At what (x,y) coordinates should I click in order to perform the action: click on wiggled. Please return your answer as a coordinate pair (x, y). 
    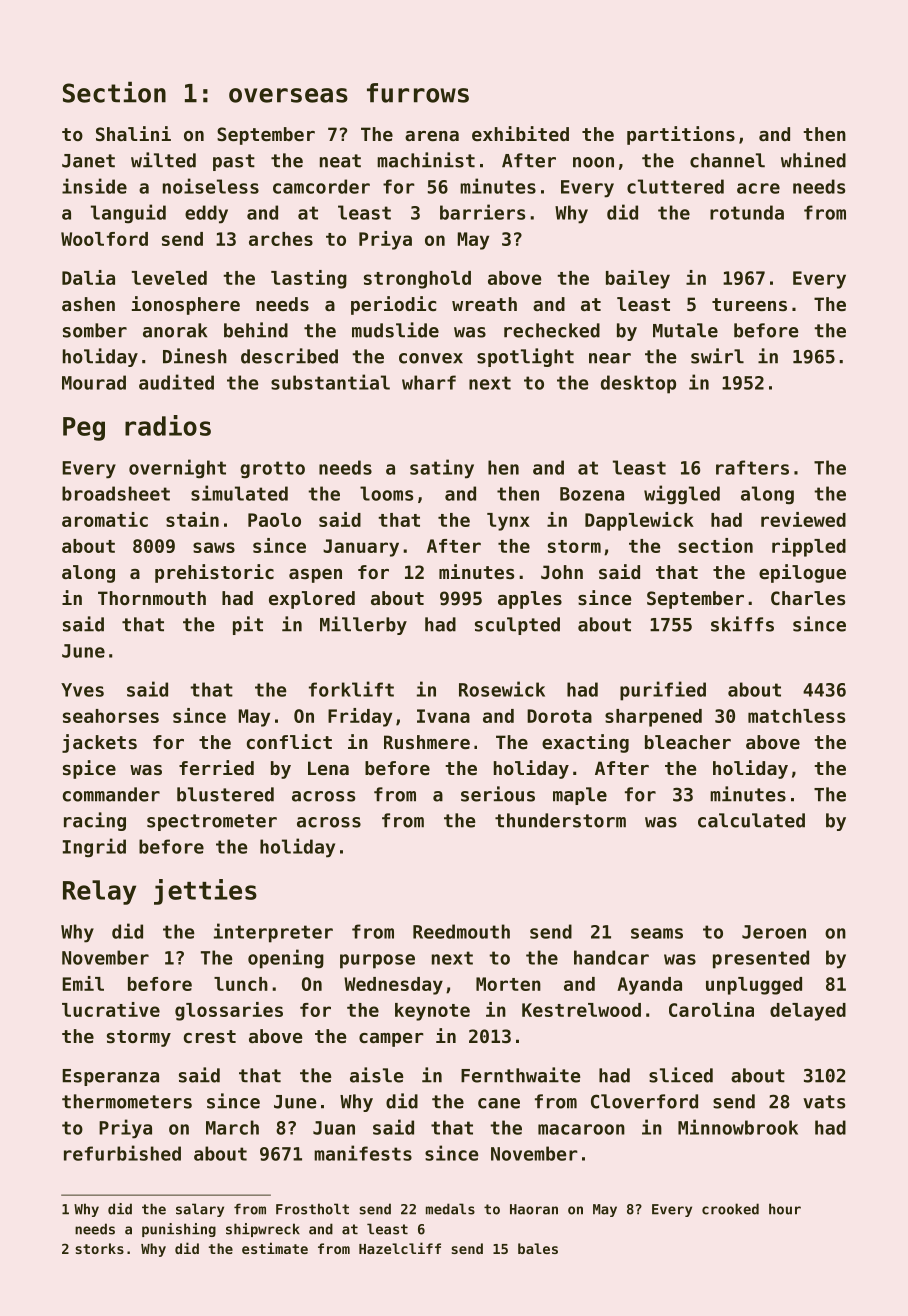
    Looking at the image, I should click on (682, 495).
